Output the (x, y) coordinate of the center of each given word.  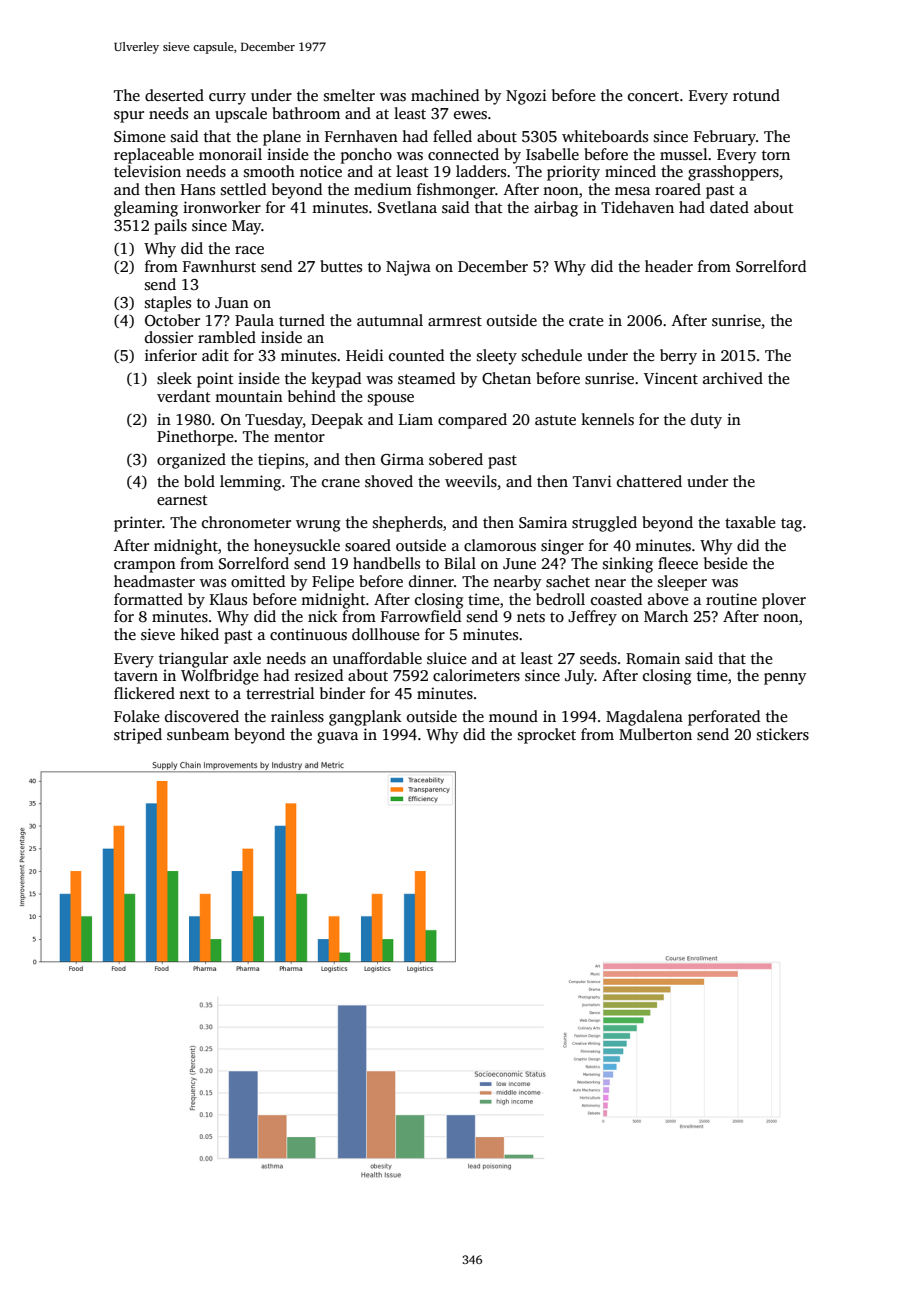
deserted (174, 95)
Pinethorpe (195, 438)
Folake (136, 716)
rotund (756, 95)
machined (445, 95)
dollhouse (385, 634)
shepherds (408, 524)
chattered (649, 481)
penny (785, 679)
